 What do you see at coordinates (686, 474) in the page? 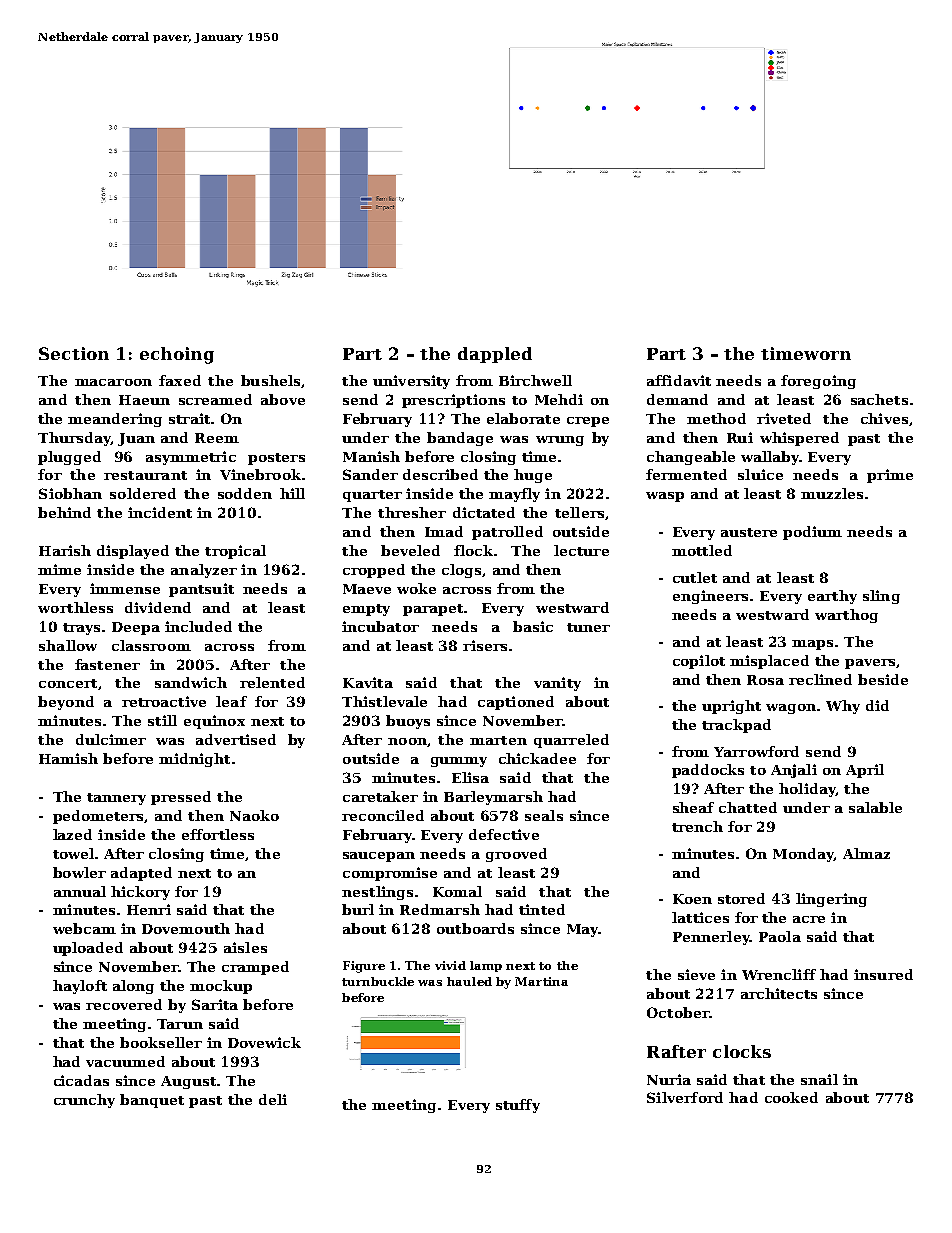
I see `fermented` at bounding box center [686, 474].
